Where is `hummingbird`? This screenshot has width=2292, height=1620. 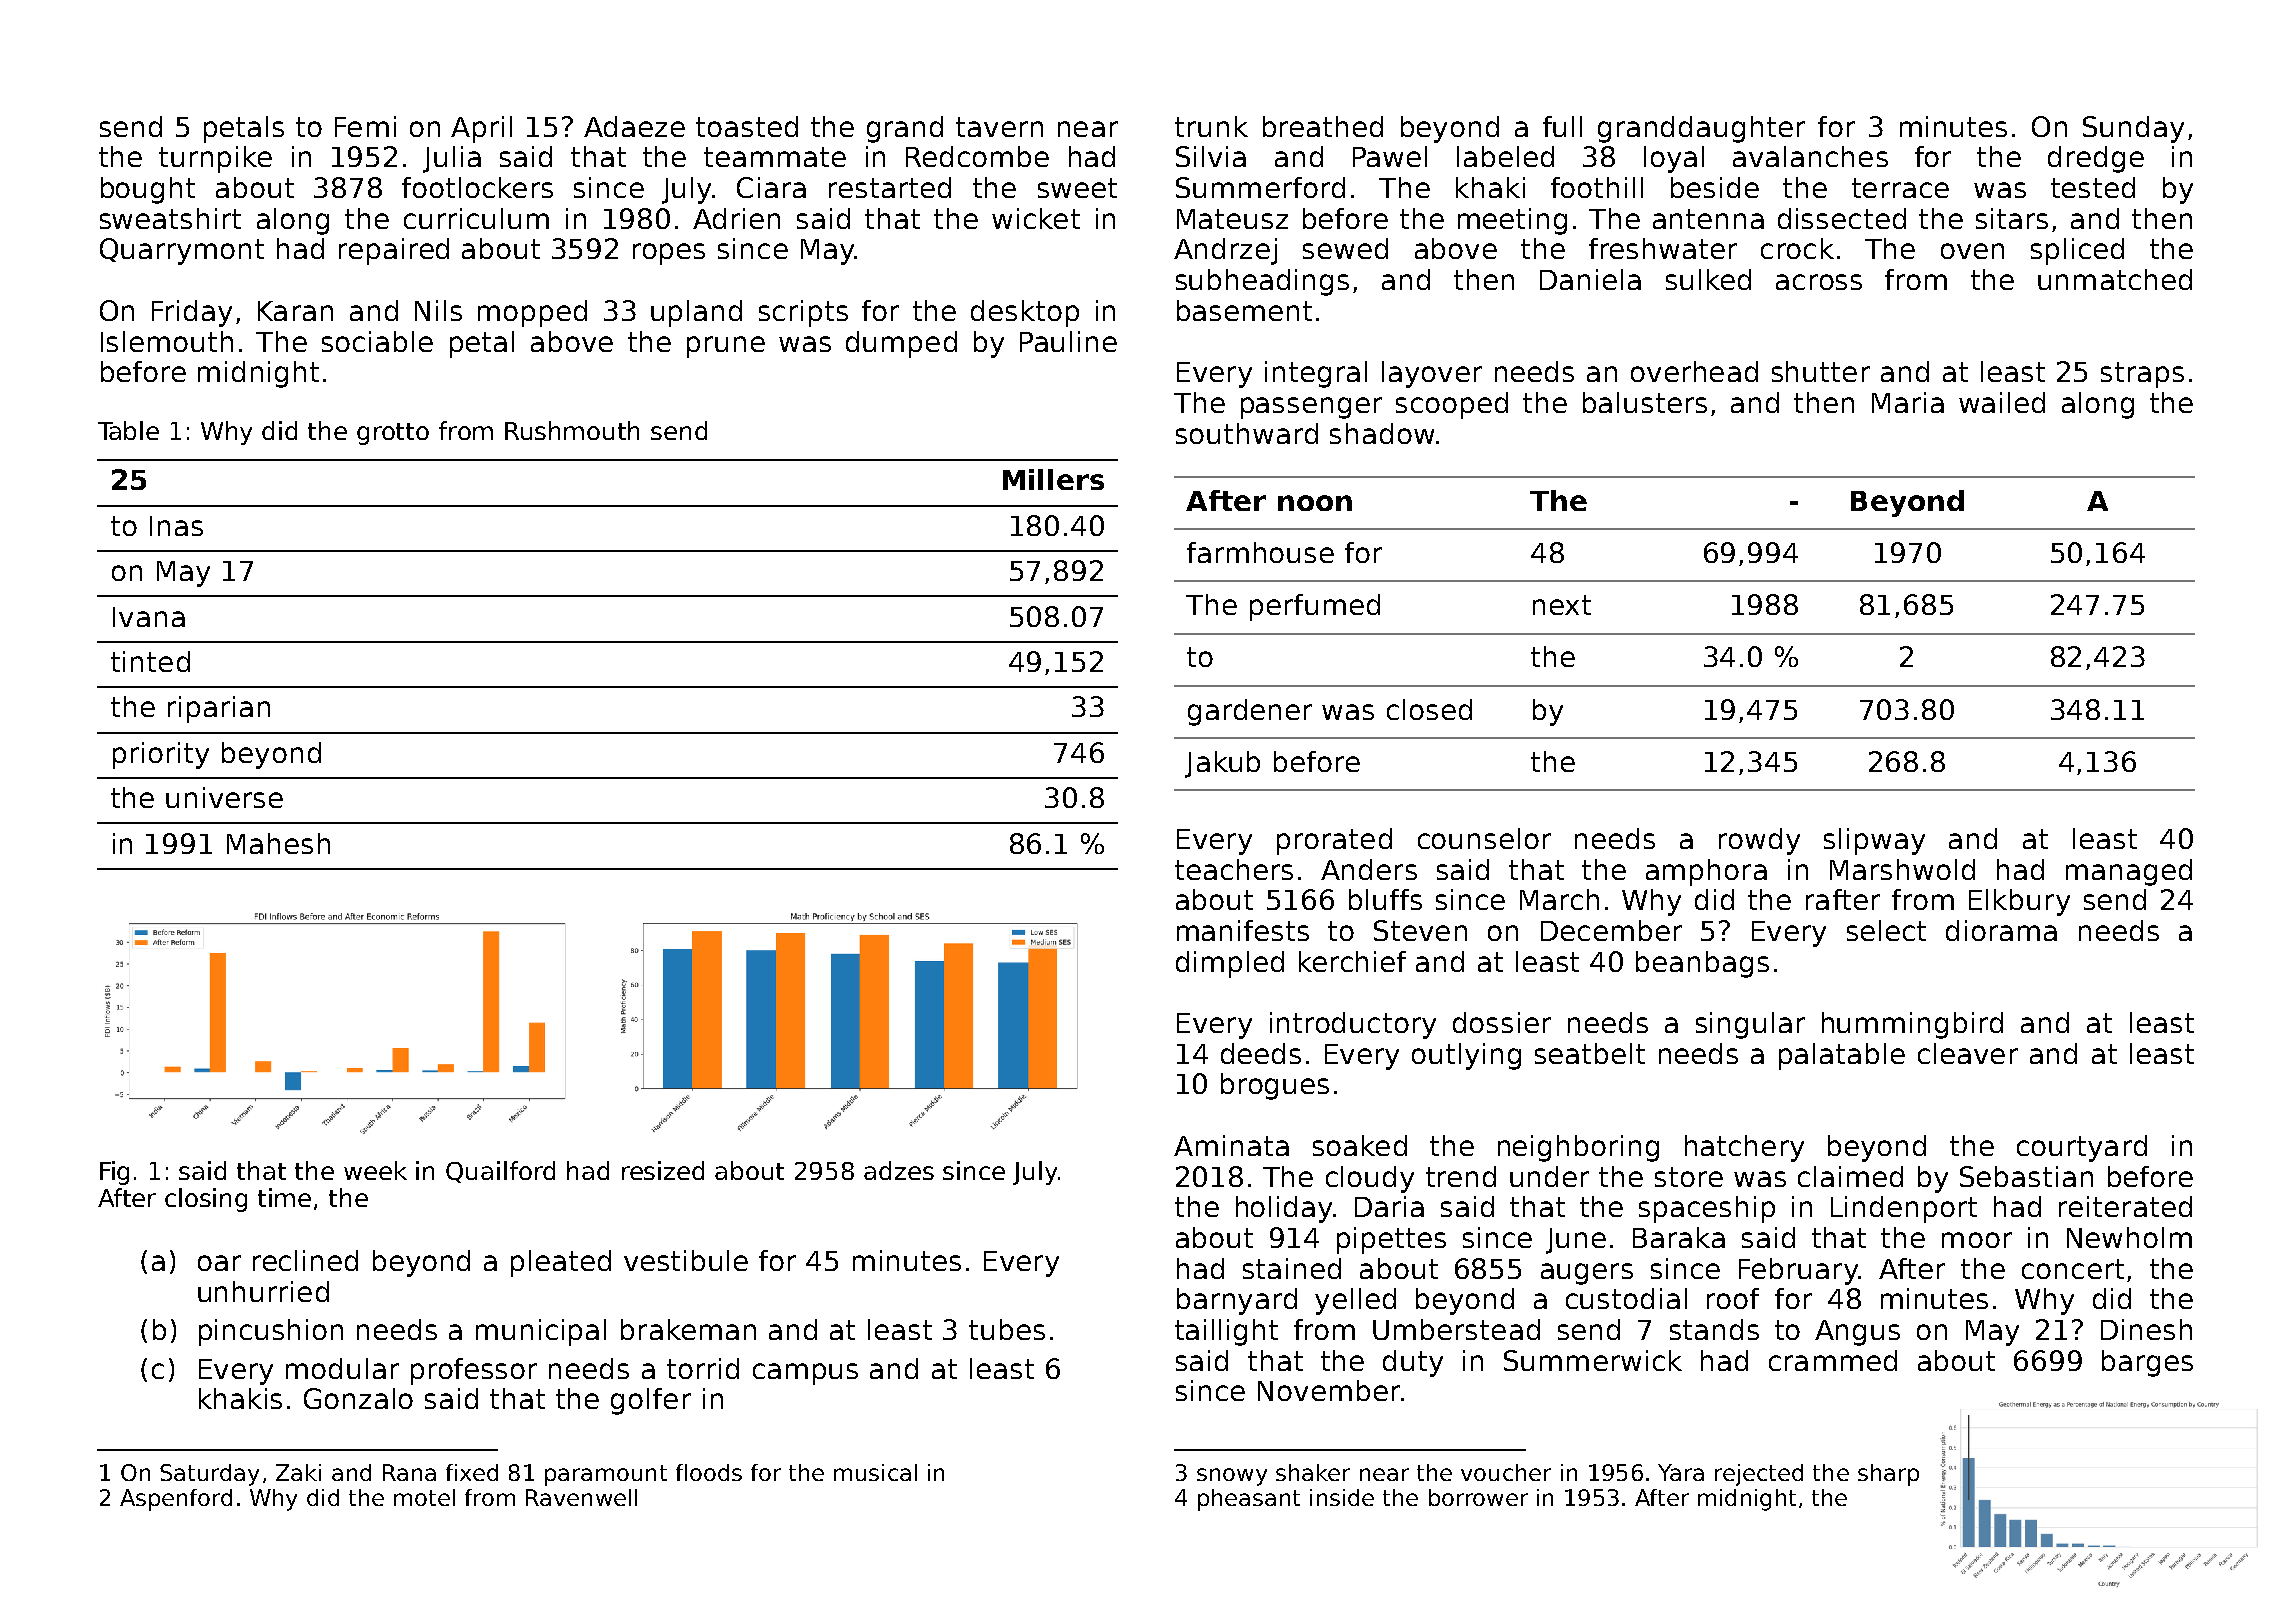
hummingbird is located at coordinates (1912, 1025).
